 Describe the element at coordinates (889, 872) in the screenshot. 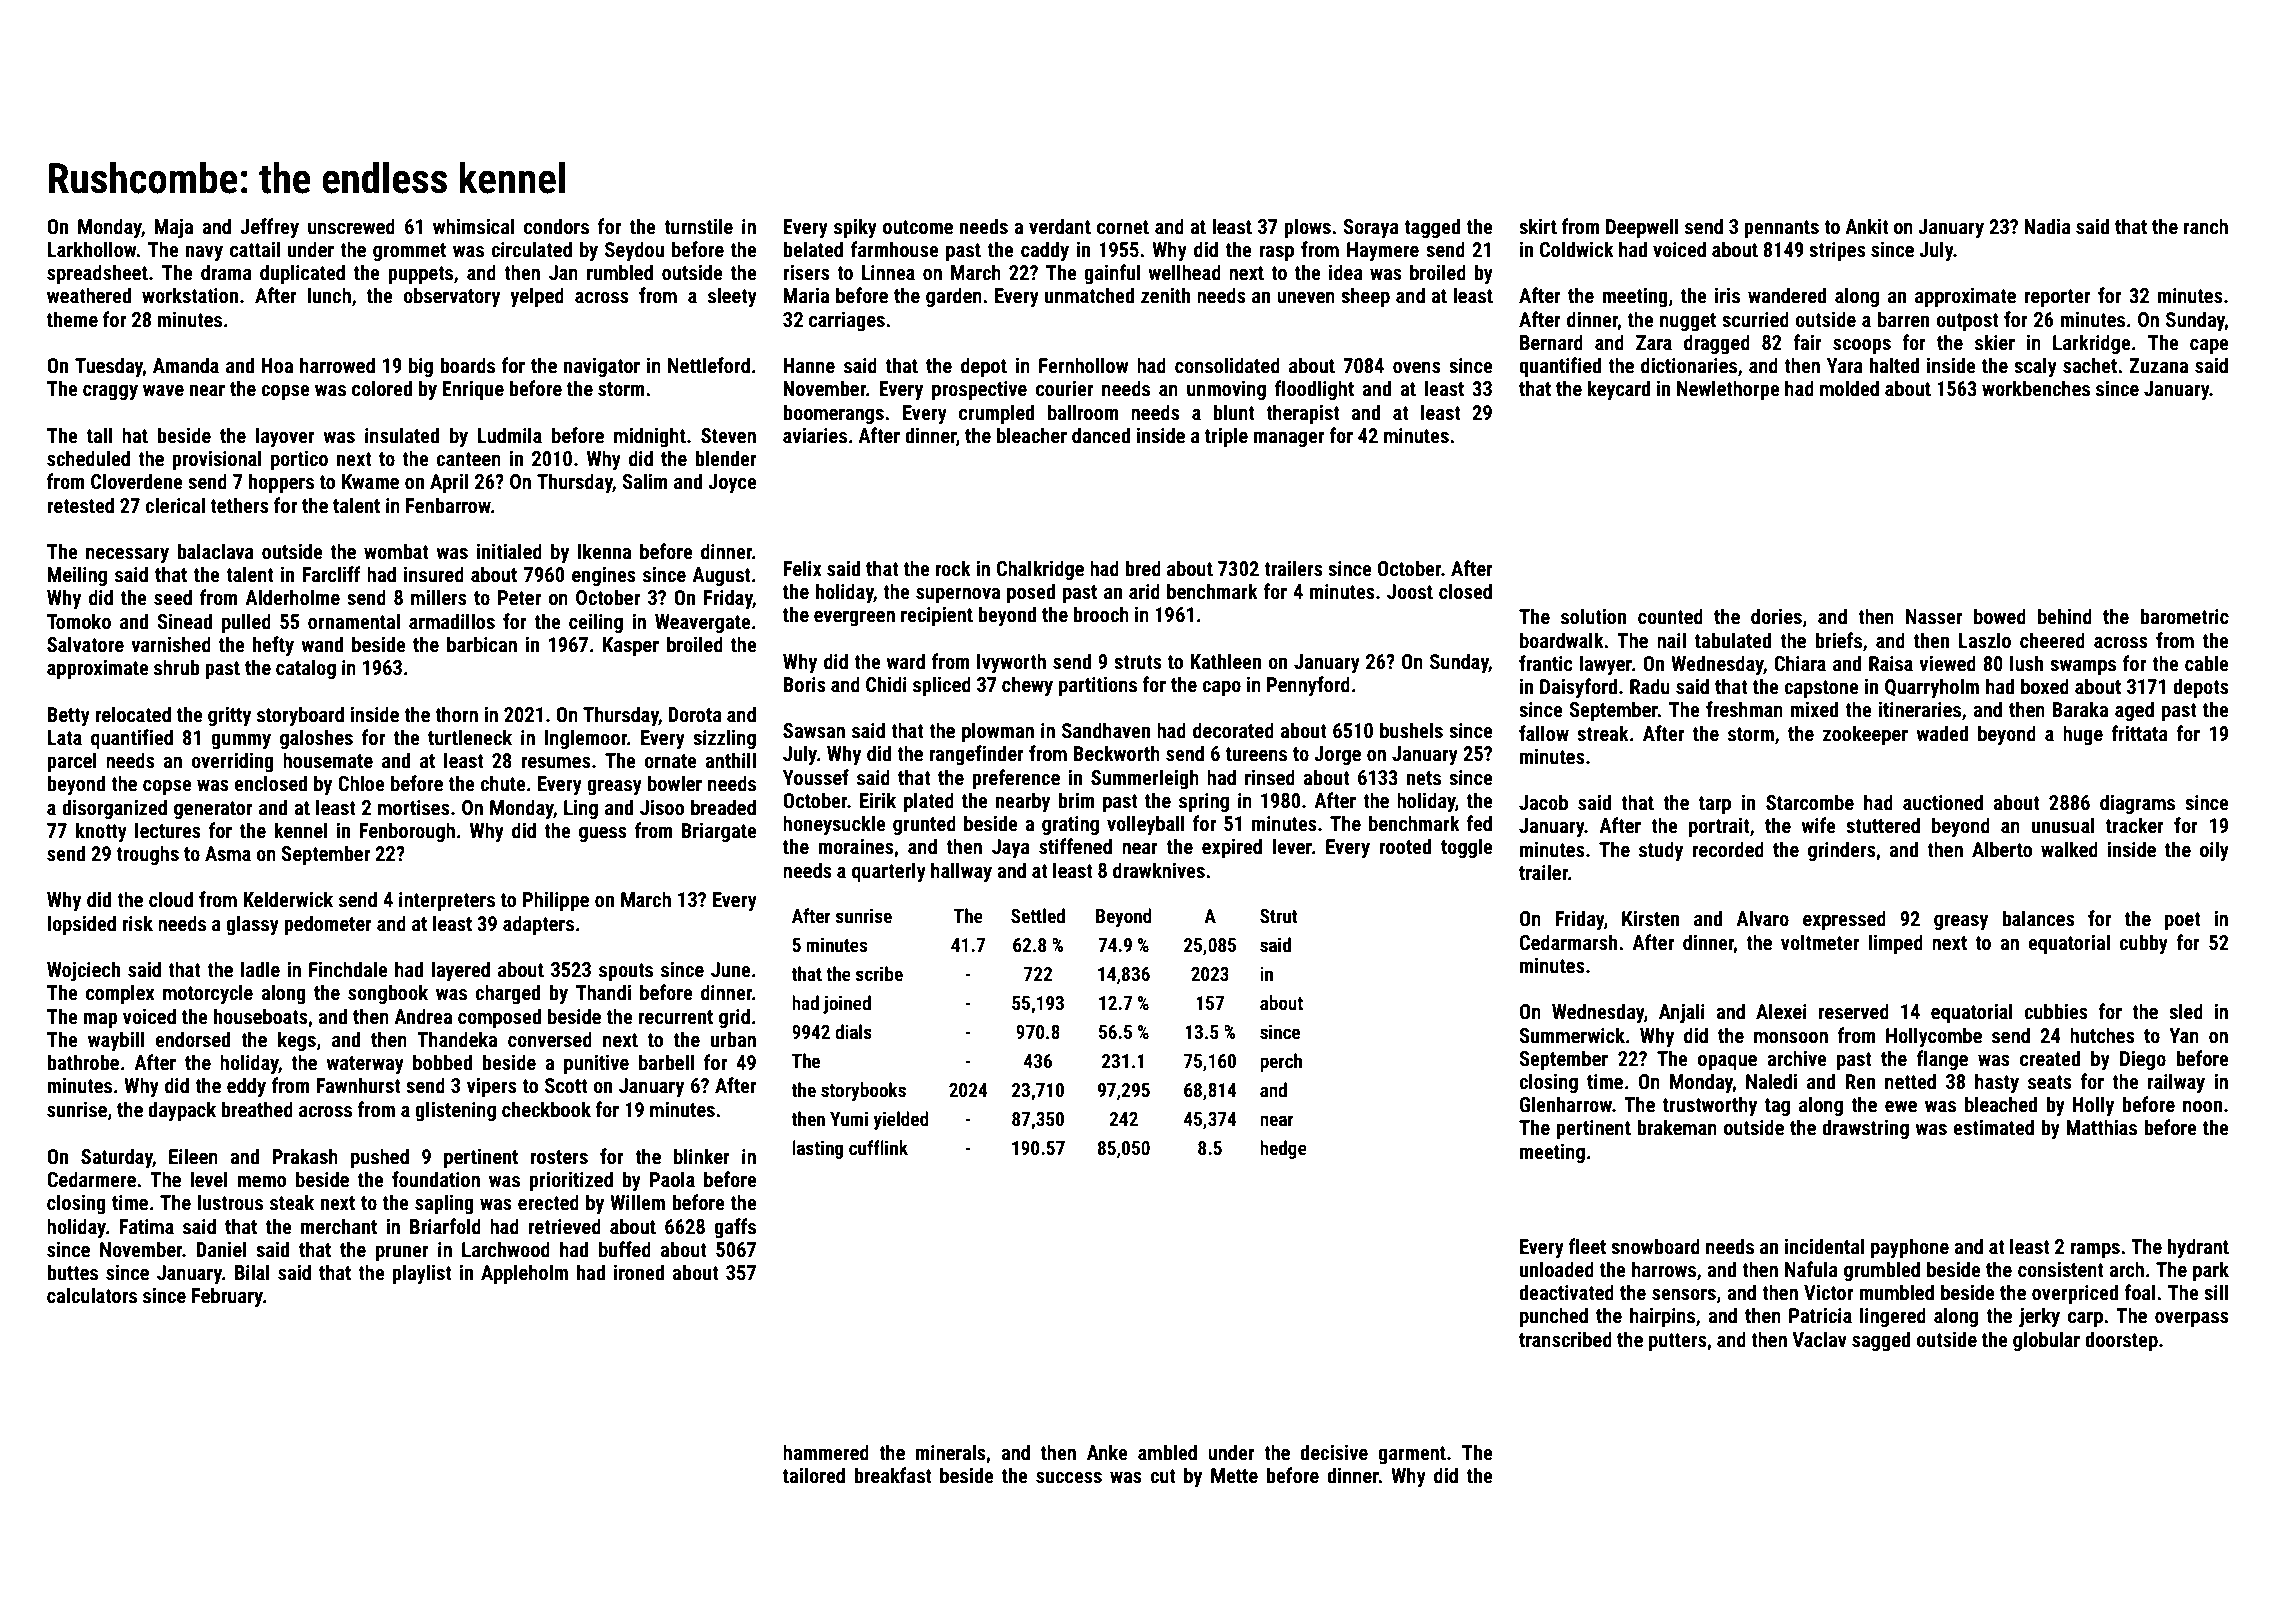

I see `quarterly` at that location.
